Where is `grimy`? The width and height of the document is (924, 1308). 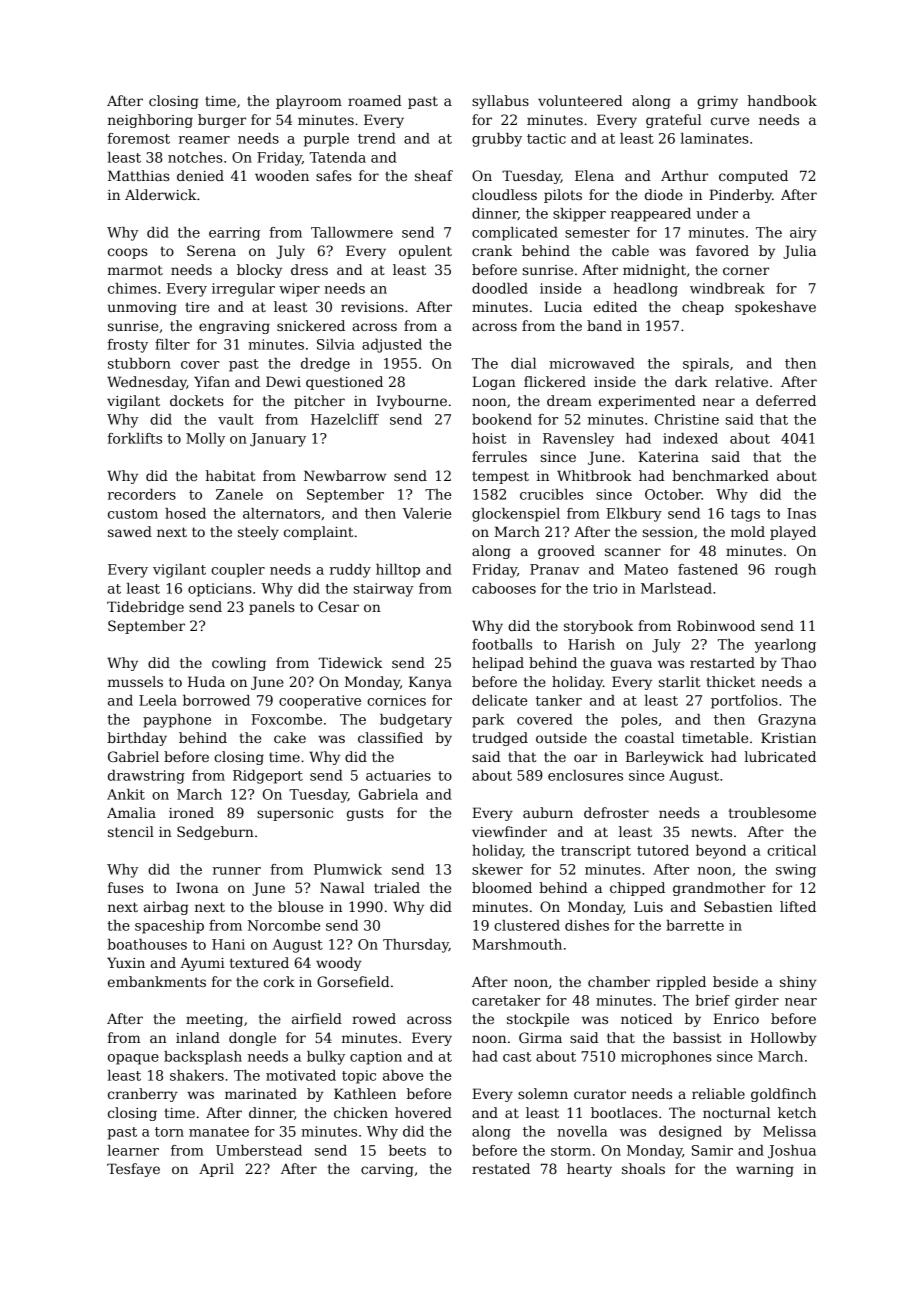
grimy is located at coordinates (717, 102).
